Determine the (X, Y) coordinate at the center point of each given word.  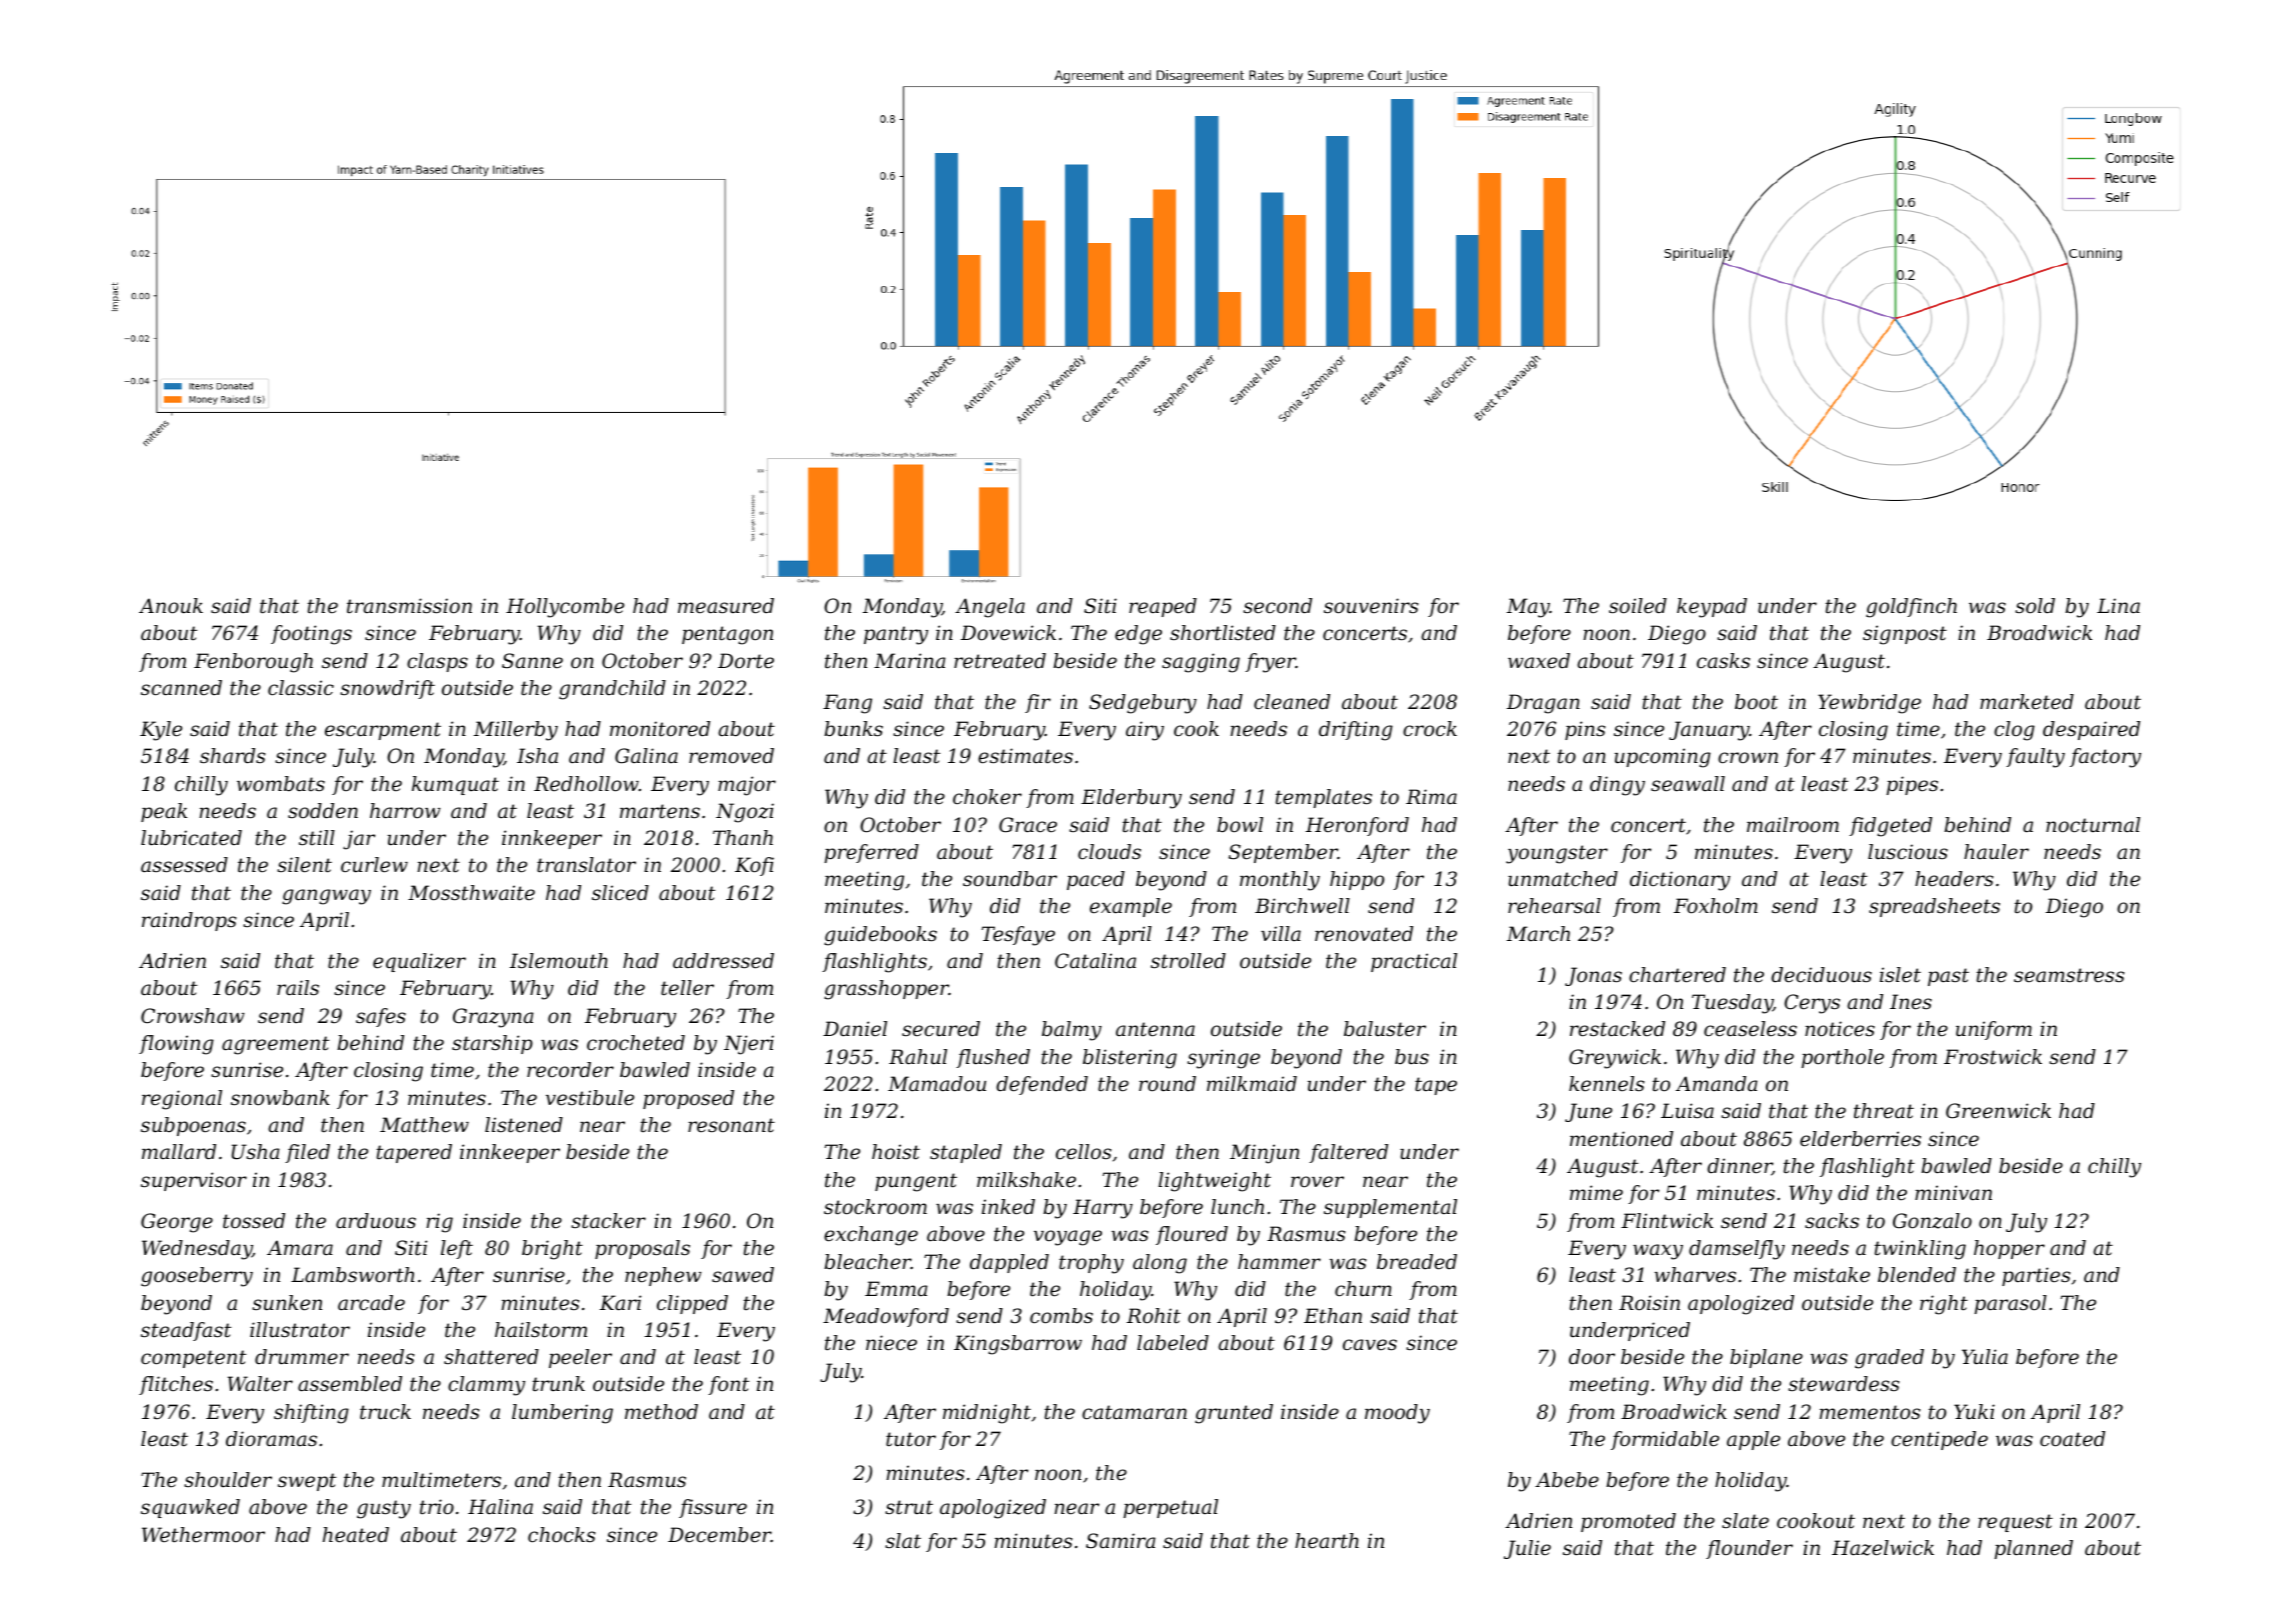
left (457, 1249)
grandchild (612, 690)
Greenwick (1998, 1111)
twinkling (1920, 1250)
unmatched (1563, 879)
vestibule (590, 1098)
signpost (1905, 635)
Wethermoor (203, 1535)
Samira (1121, 1541)
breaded (1417, 1262)
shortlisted (1223, 633)
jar (359, 840)
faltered (1348, 1153)
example (1131, 907)
